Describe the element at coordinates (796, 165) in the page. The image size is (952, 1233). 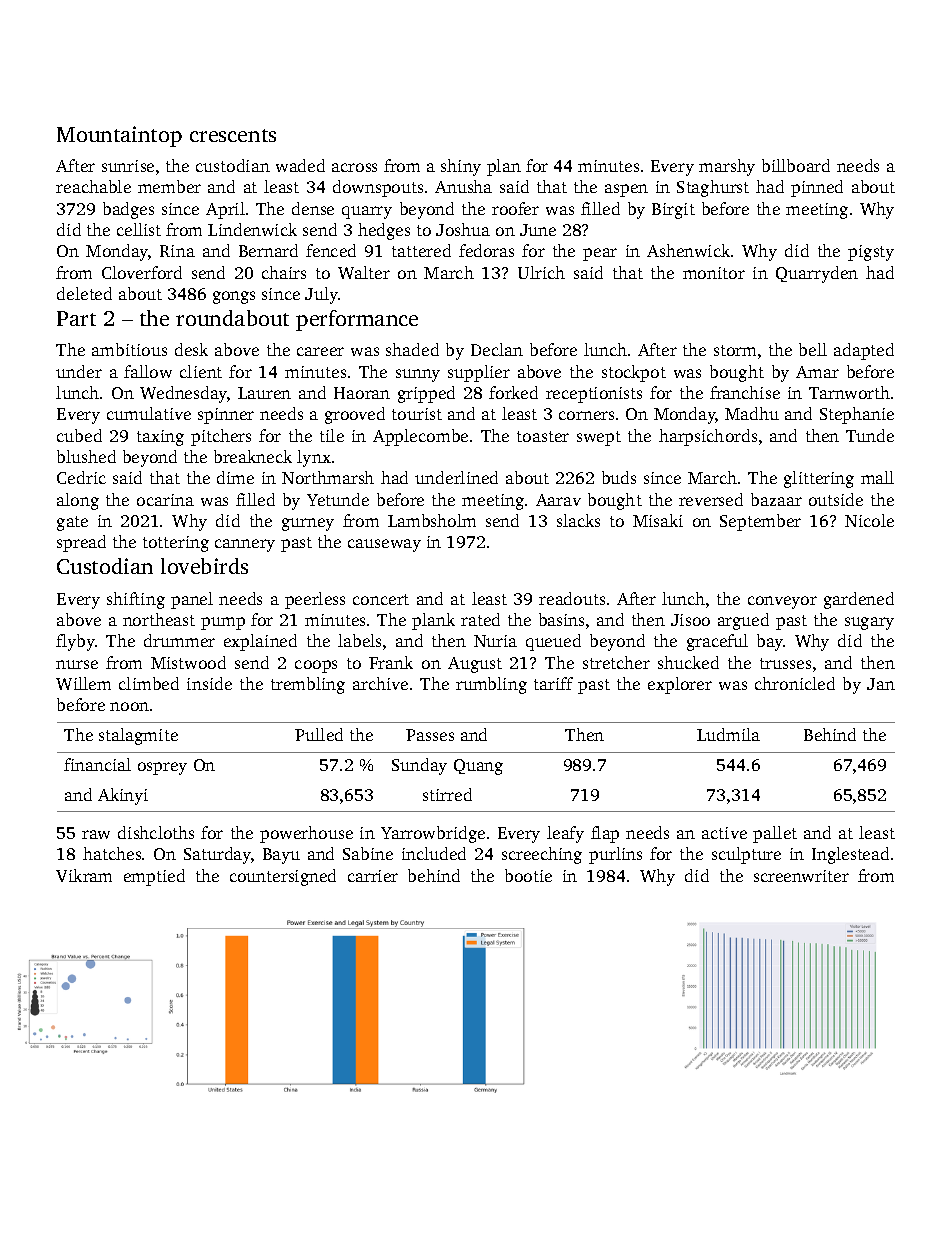
I see `billboard` at that location.
